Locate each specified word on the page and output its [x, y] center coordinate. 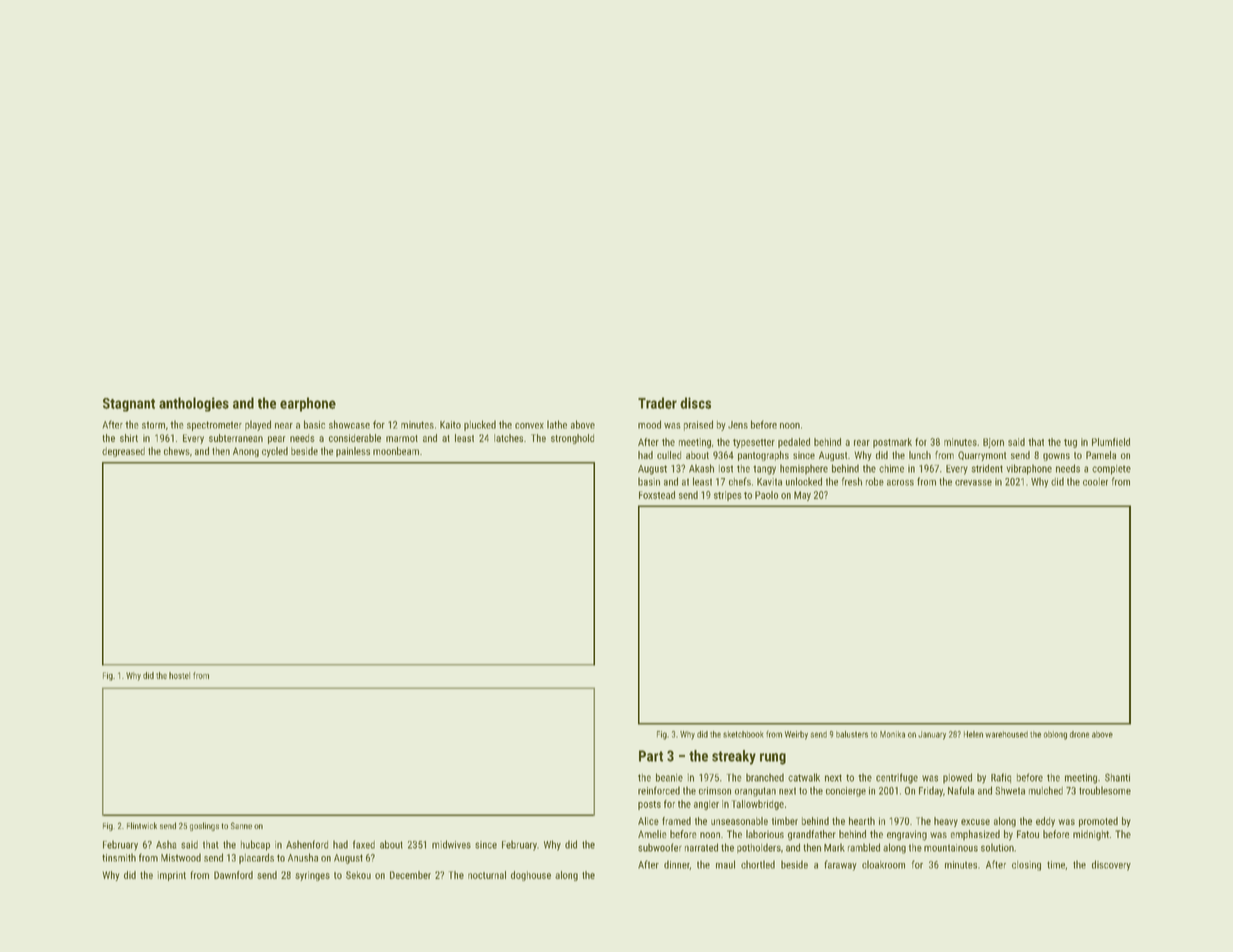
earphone [308, 404]
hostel [179, 675]
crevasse [973, 483]
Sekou [358, 875]
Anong [246, 452]
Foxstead [657, 495]
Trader [657, 403]
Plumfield [1111, 442]
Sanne [241, 825]
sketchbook [743, 734]
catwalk [804, 777]
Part [651, 756]
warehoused [1006, 734]
